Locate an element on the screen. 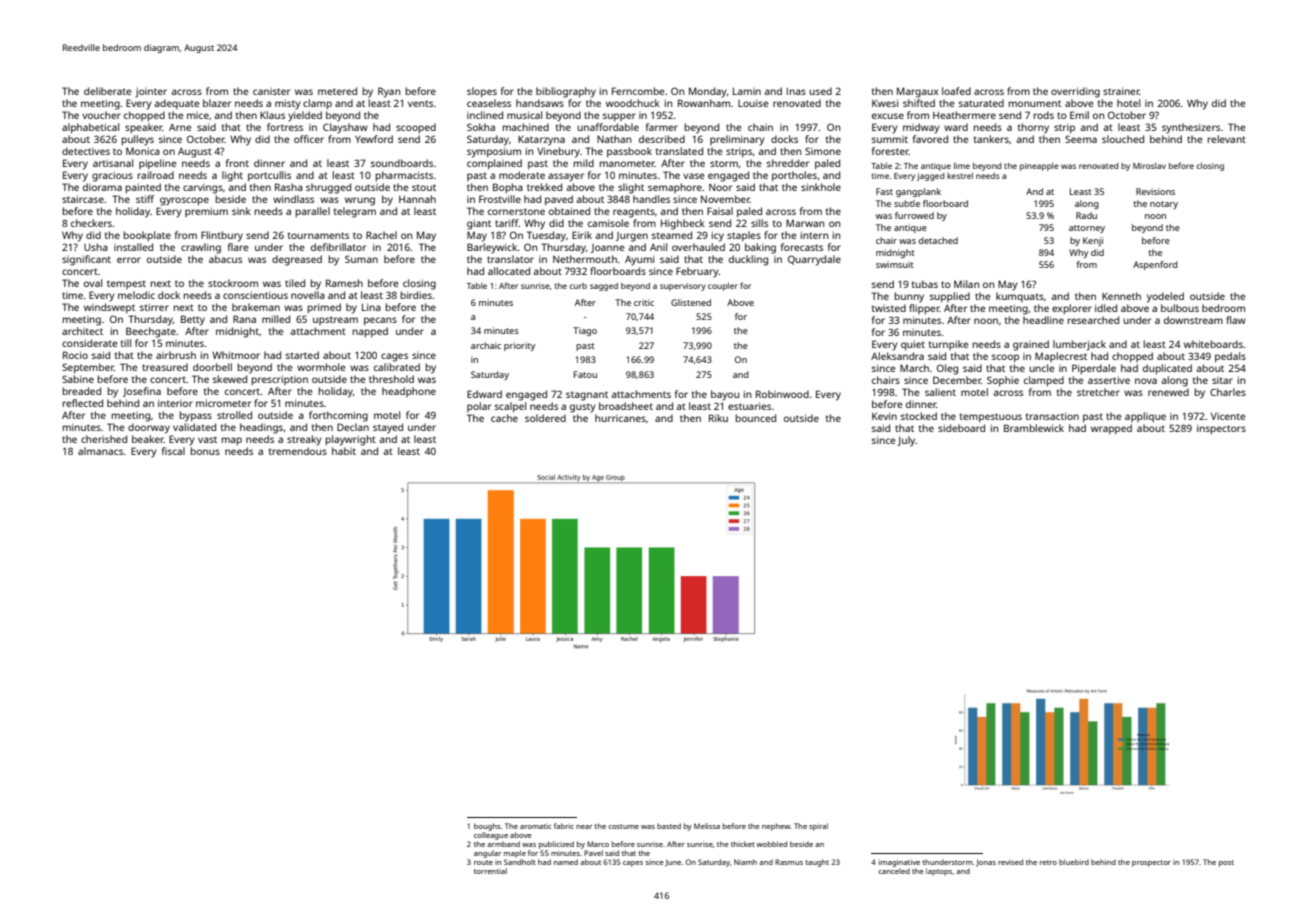 Image resolution: width=1308 pixels, height=924 pixels. front is located at coordinates (237, 163).
